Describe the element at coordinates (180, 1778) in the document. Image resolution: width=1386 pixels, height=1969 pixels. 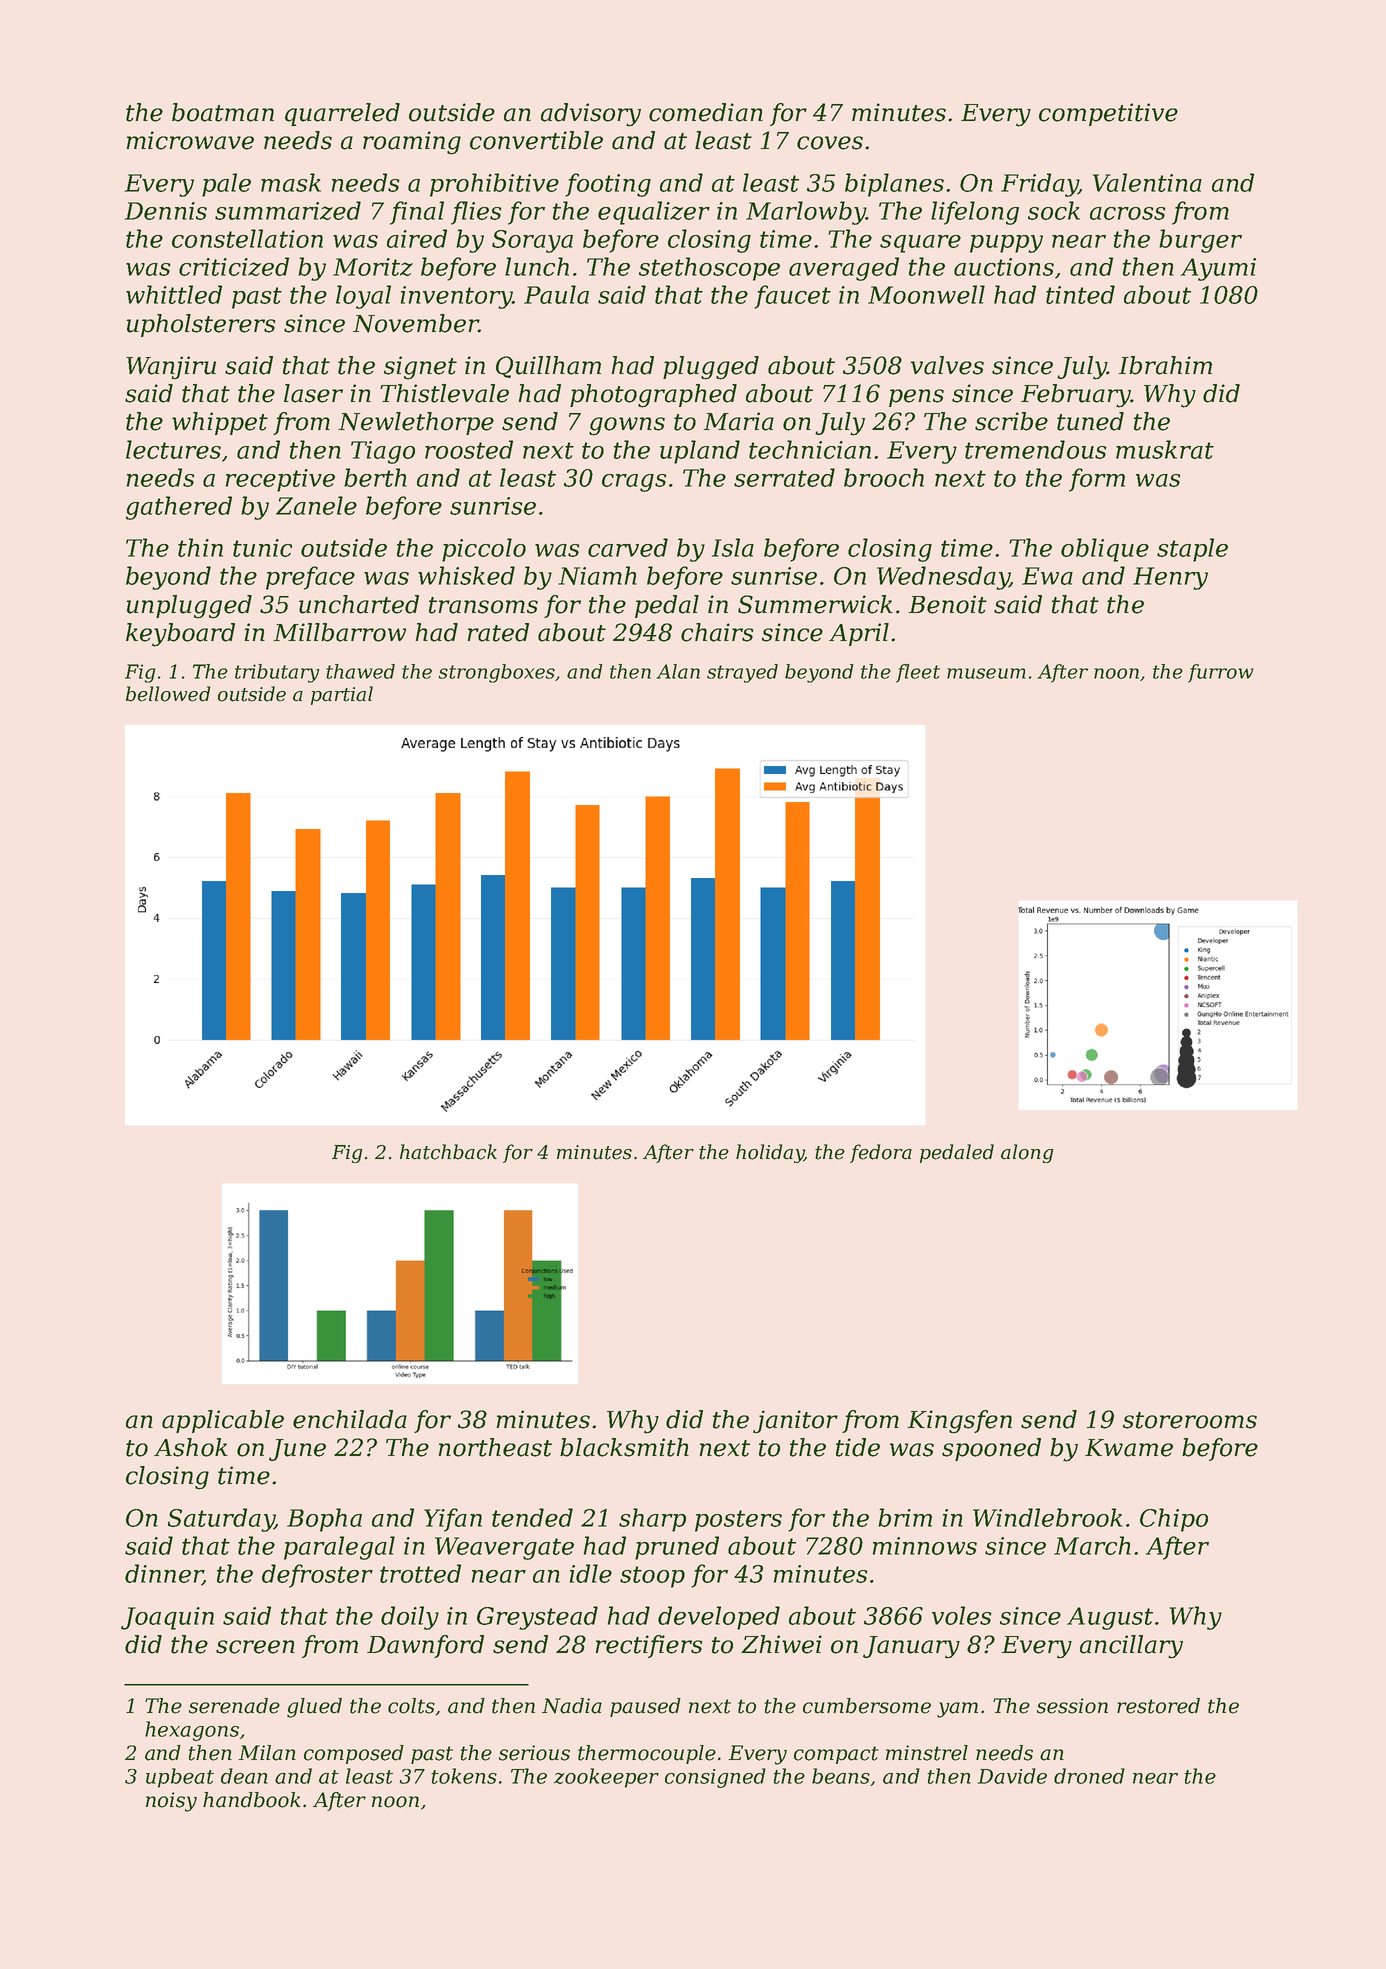
I see `upbeat` at that location.
